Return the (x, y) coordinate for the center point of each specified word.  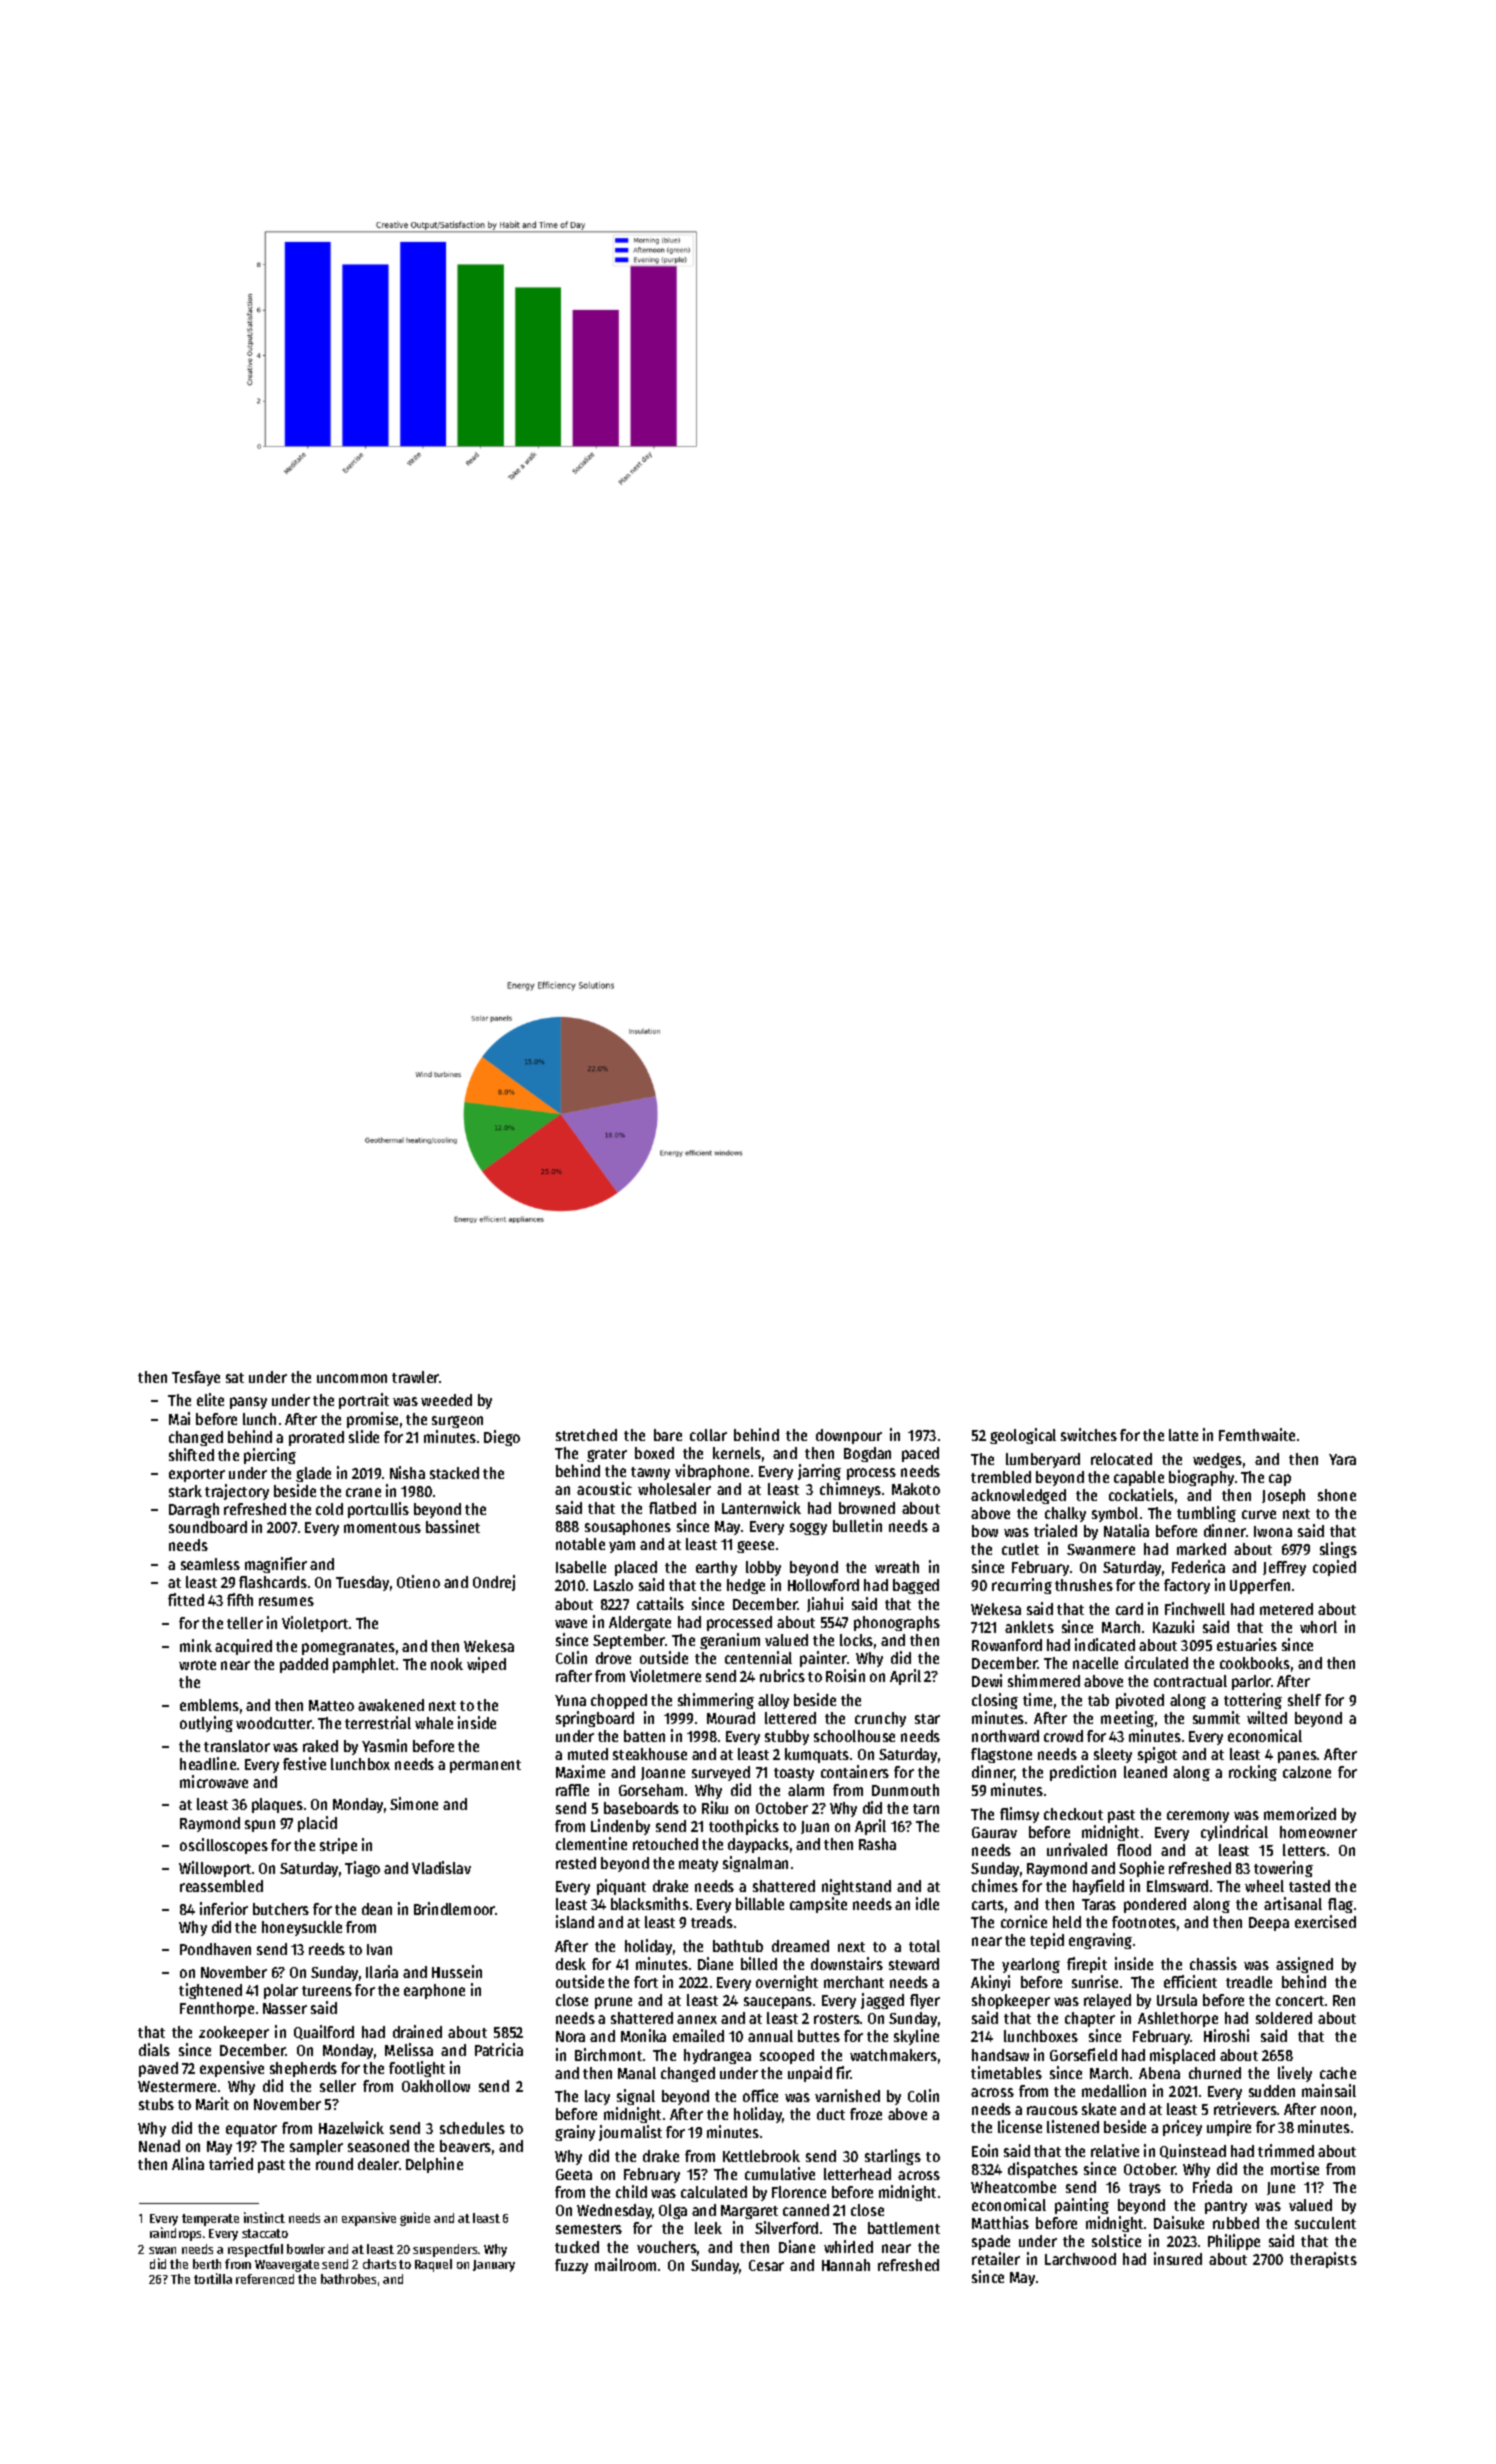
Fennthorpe (217, 2009)
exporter (197, 1475)
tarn (926, 1809)
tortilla (213, 2278)
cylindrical (1234, 1833)
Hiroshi (1226, 2035)
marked (1201, 1549)
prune (613, 2003)
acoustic (604, 1488)
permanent (485, 1766)
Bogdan (867, 1454)
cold (329, 1509)
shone (1337, 1495)
